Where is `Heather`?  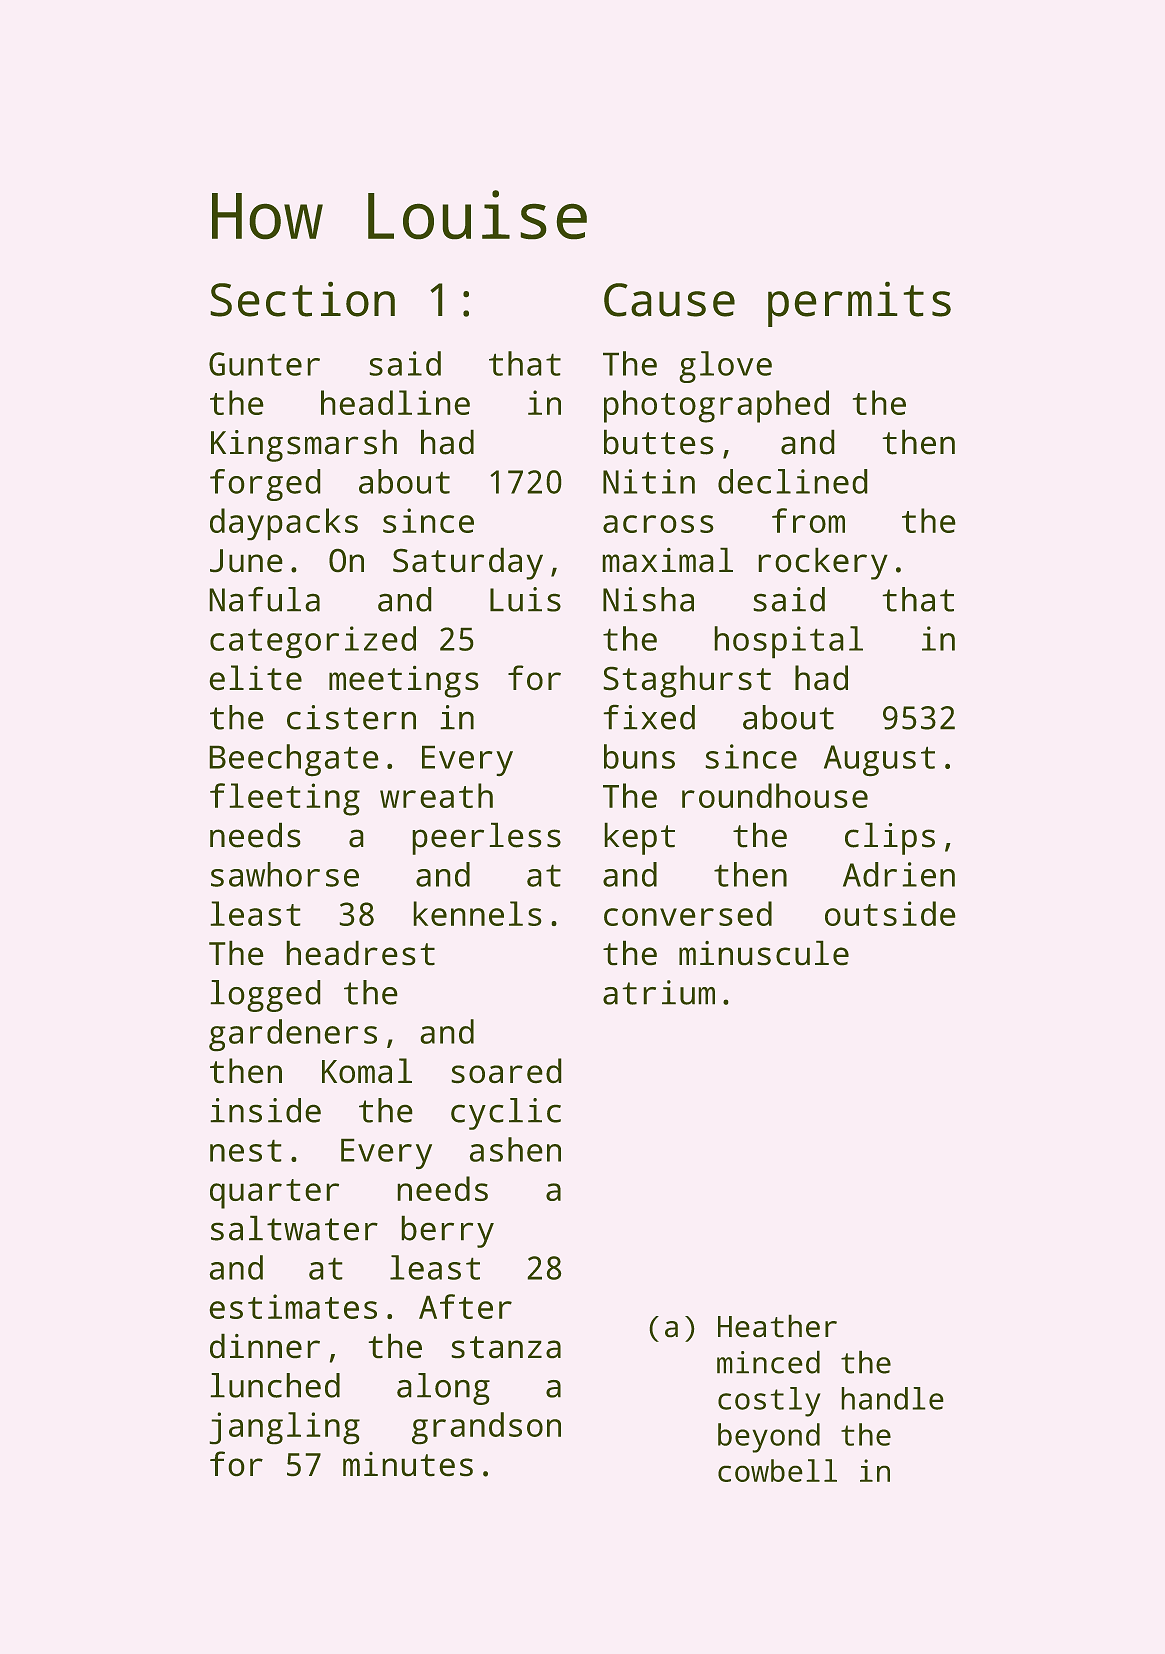
Heather is located at coordinates (777, 1326).
